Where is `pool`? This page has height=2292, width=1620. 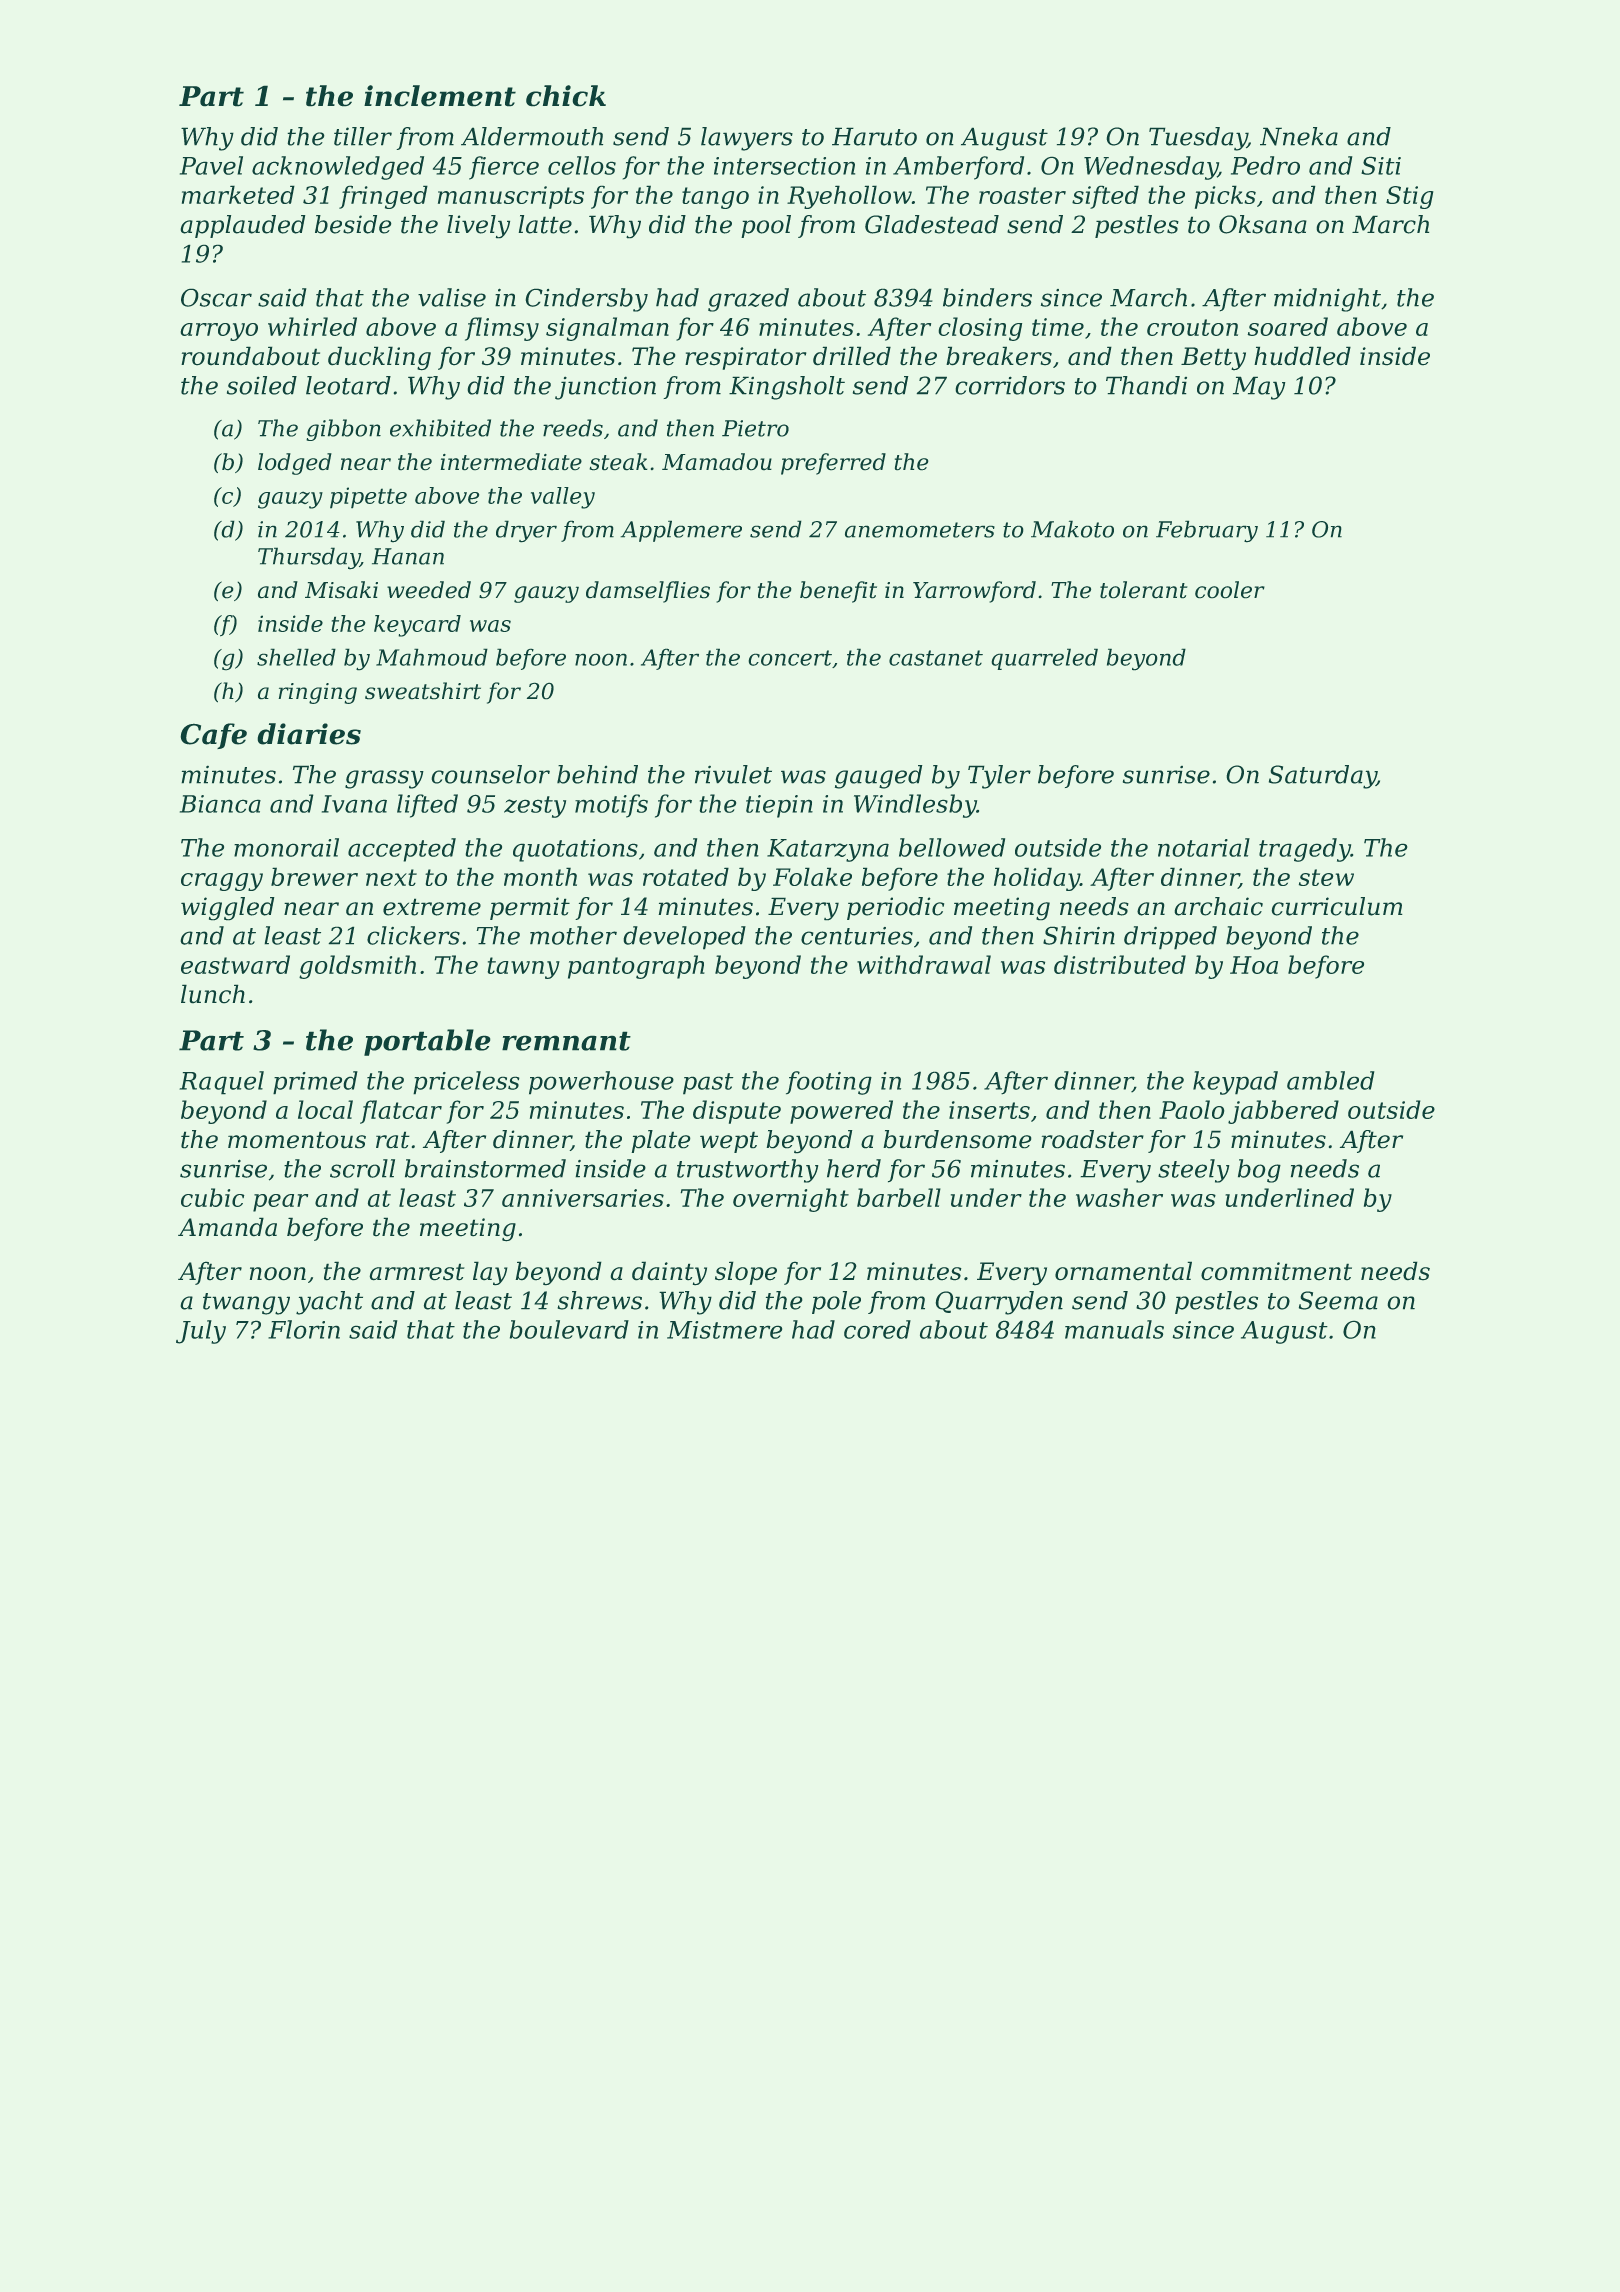
pool is located at coordinates (766, 226).
